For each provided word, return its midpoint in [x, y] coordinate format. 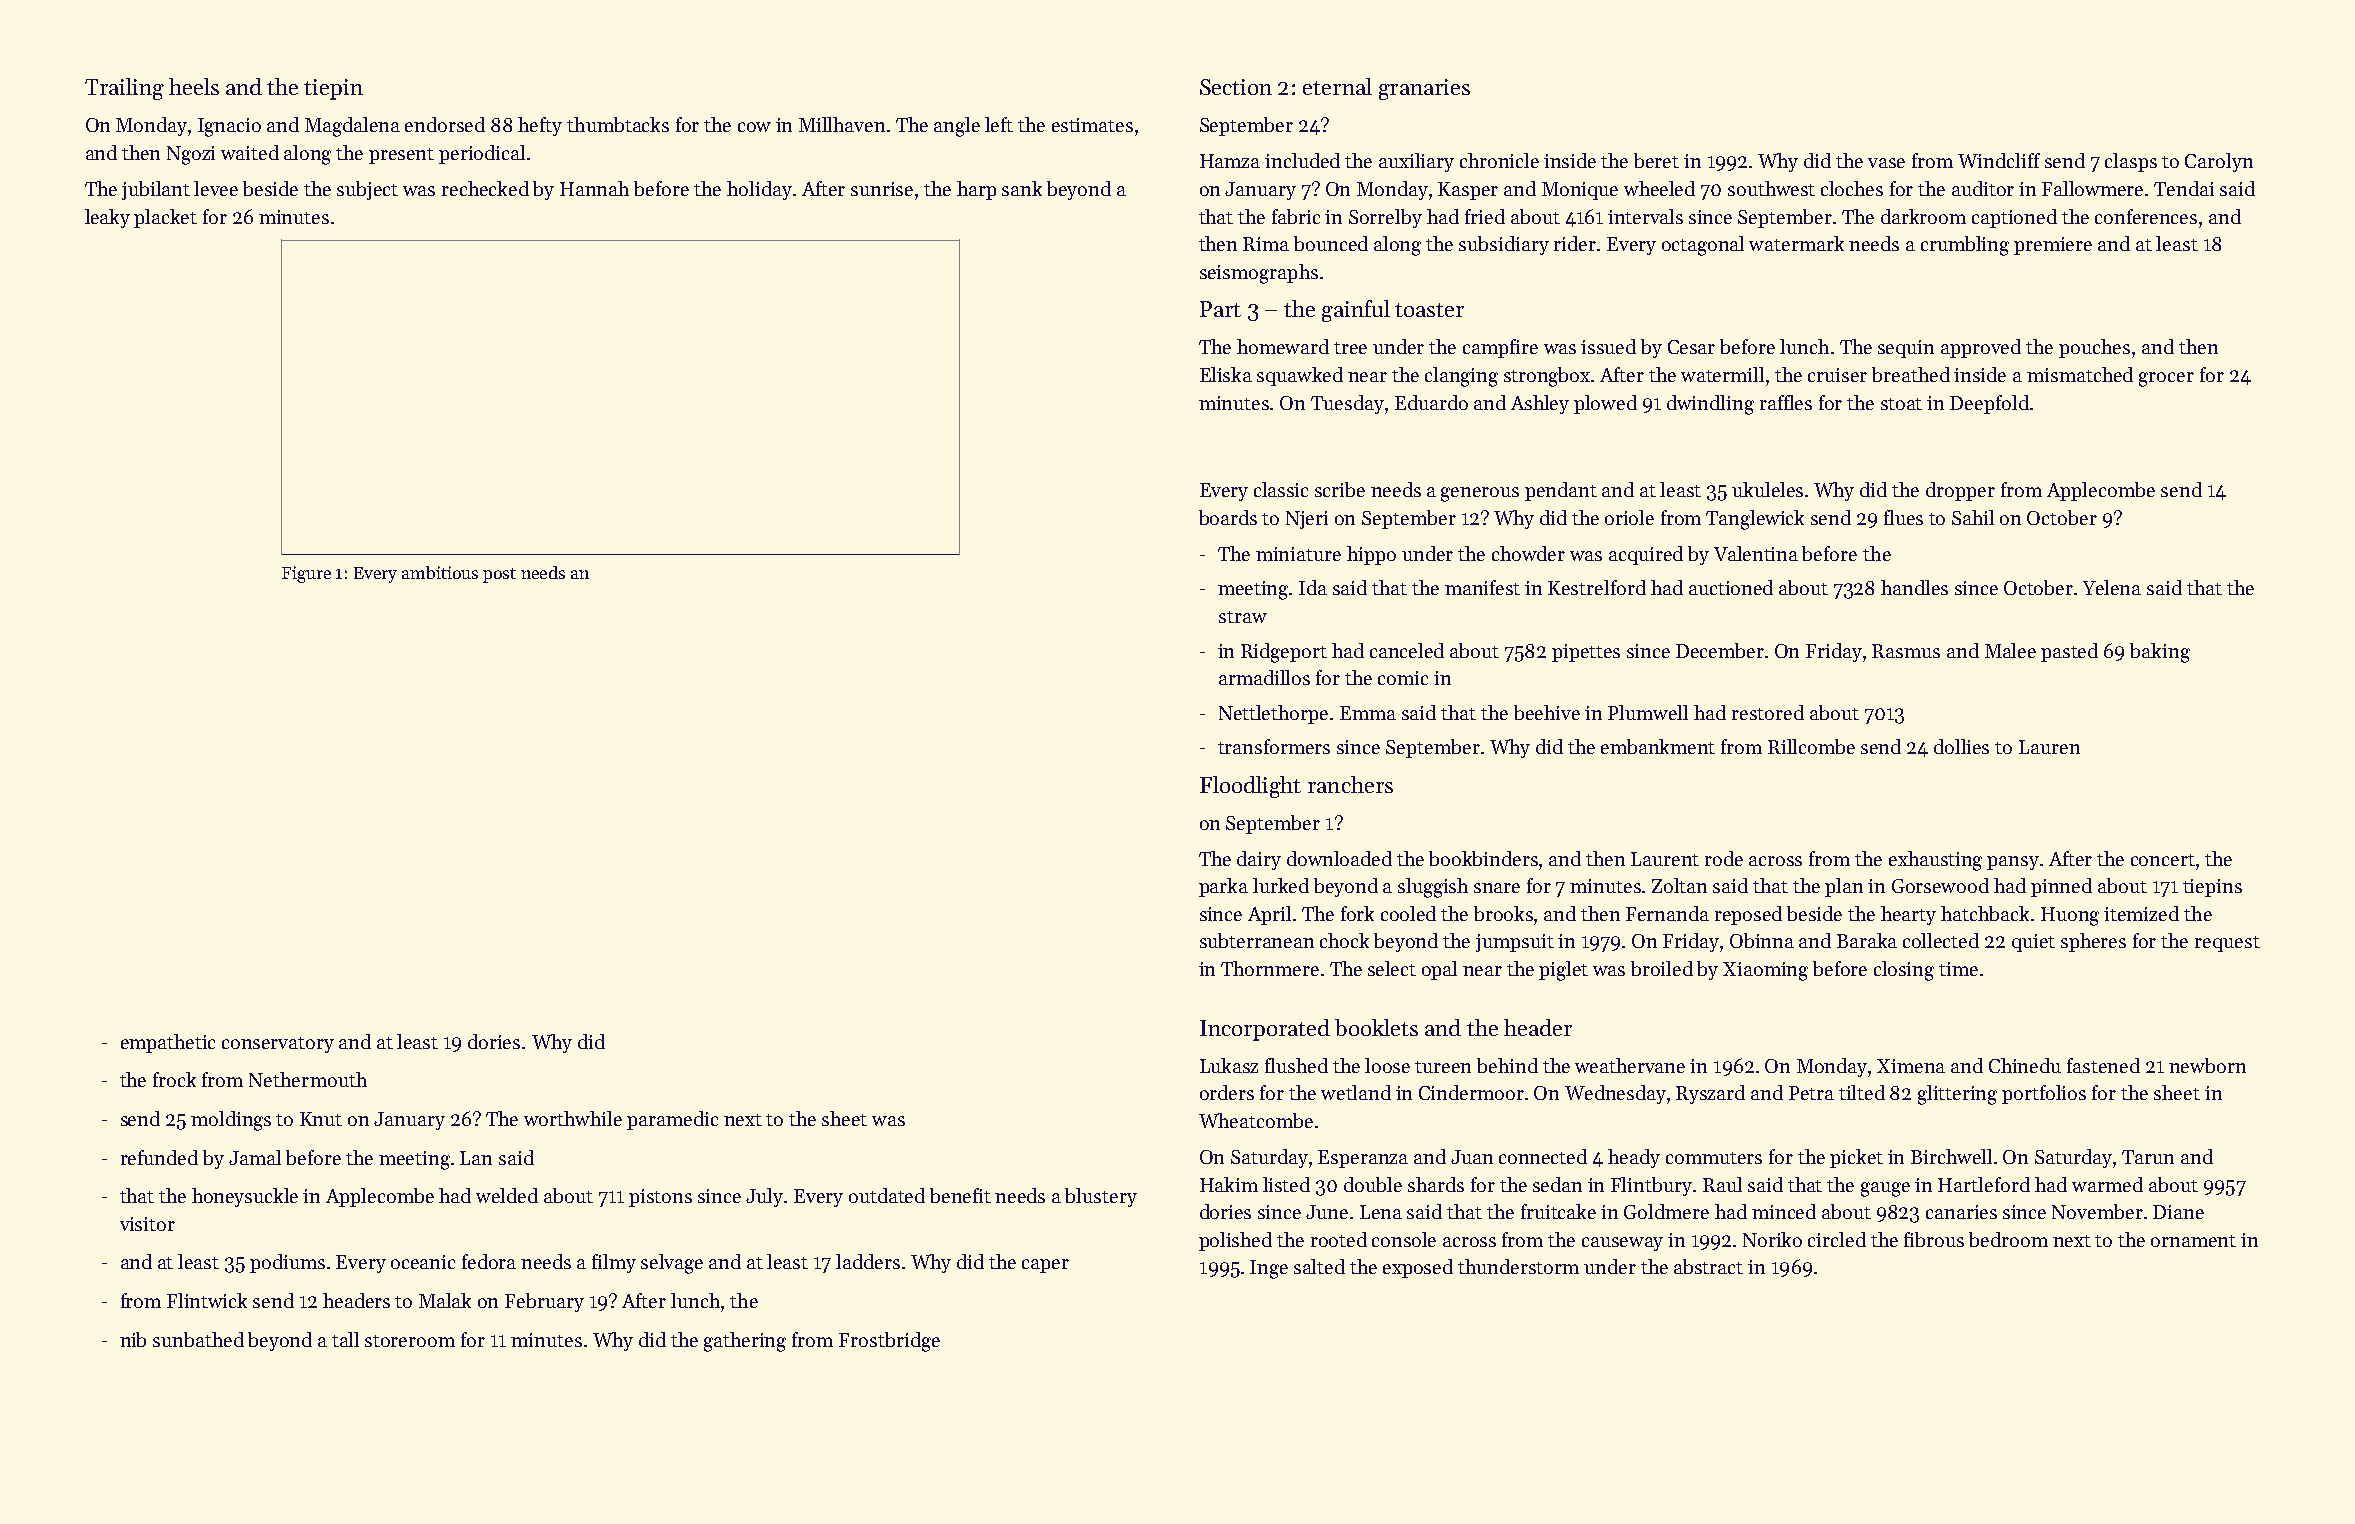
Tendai [2184, 188]
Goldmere [1666, 1211]
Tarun [2148, 1157]
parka [1223, 887]
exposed [1418, 1268]
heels [194, 86]
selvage [672, 1264]
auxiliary [1416, 162]
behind [1507, 1065]
